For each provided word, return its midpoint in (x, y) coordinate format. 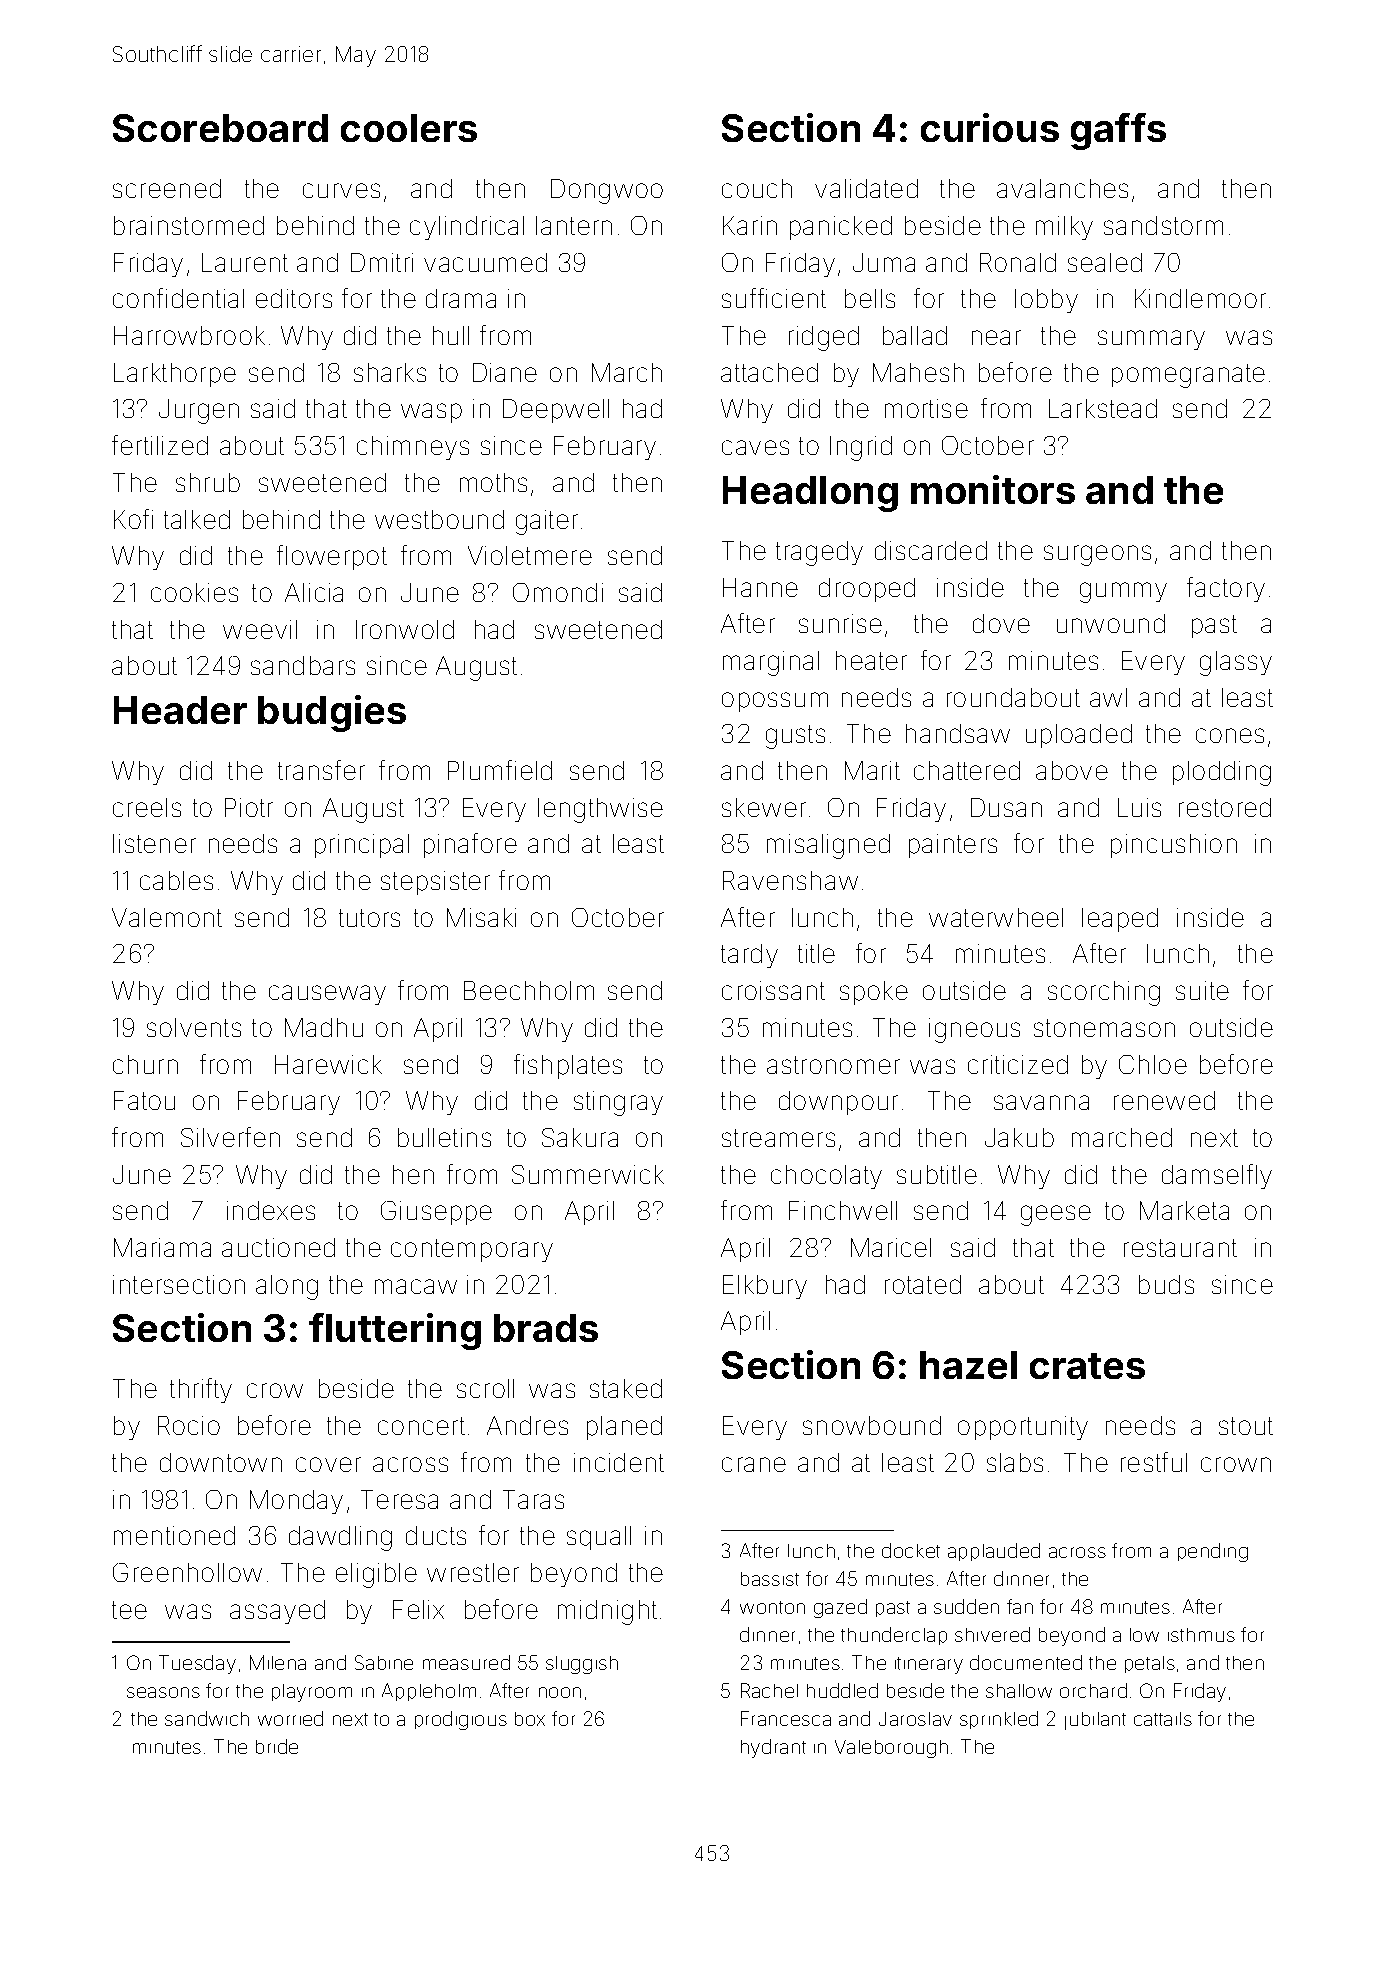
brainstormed (189, 225)
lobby (1046, 301)
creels (147, 807)
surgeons (1097, 555)
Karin (750, 225)
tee (129, 1610)
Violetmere (530, 555)
